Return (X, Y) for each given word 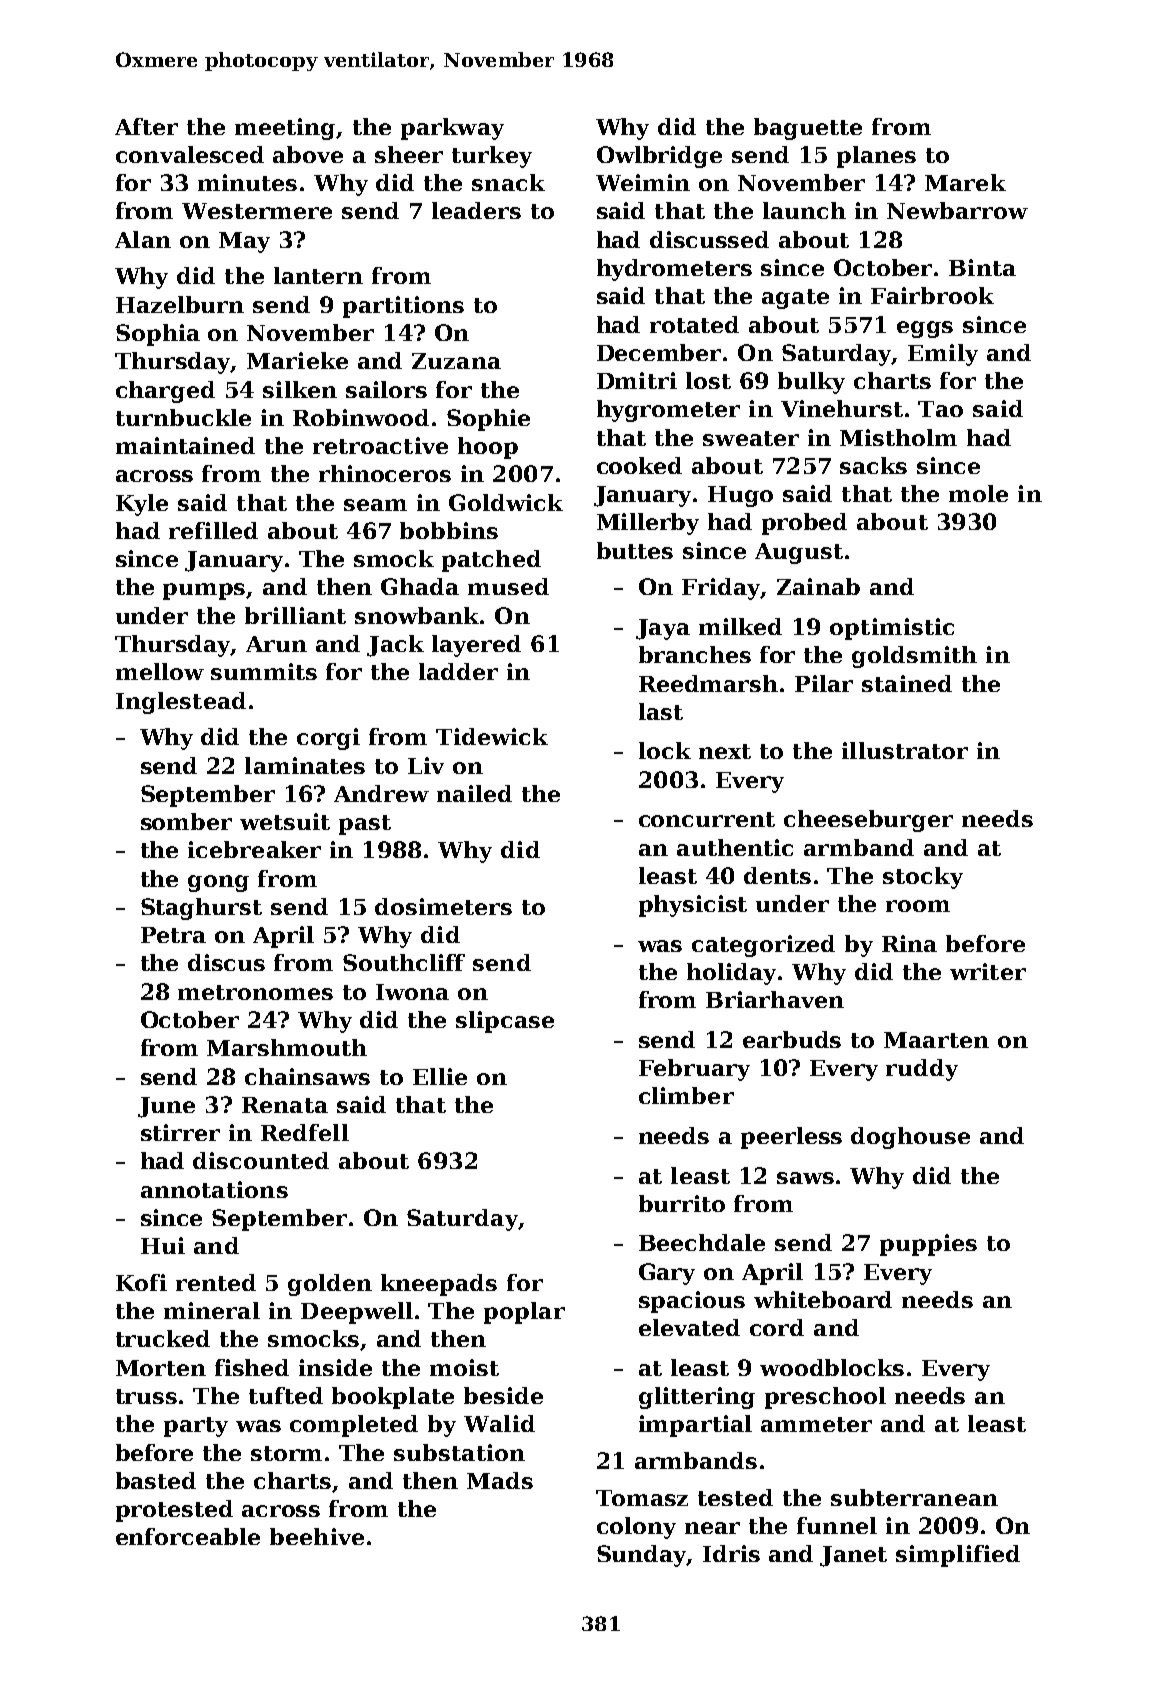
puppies (928, 1245)
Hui (163, 1245)
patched (491, 561)
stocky (923, 878)
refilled (213, 530)
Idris (731, 1553)
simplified (958, 1556)
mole (978, 493)
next (725, 751)
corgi (328, 739)
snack (508, 182)
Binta (982, 267)
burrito (682, 1203)
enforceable (188, 1536)
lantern (318, 275)
